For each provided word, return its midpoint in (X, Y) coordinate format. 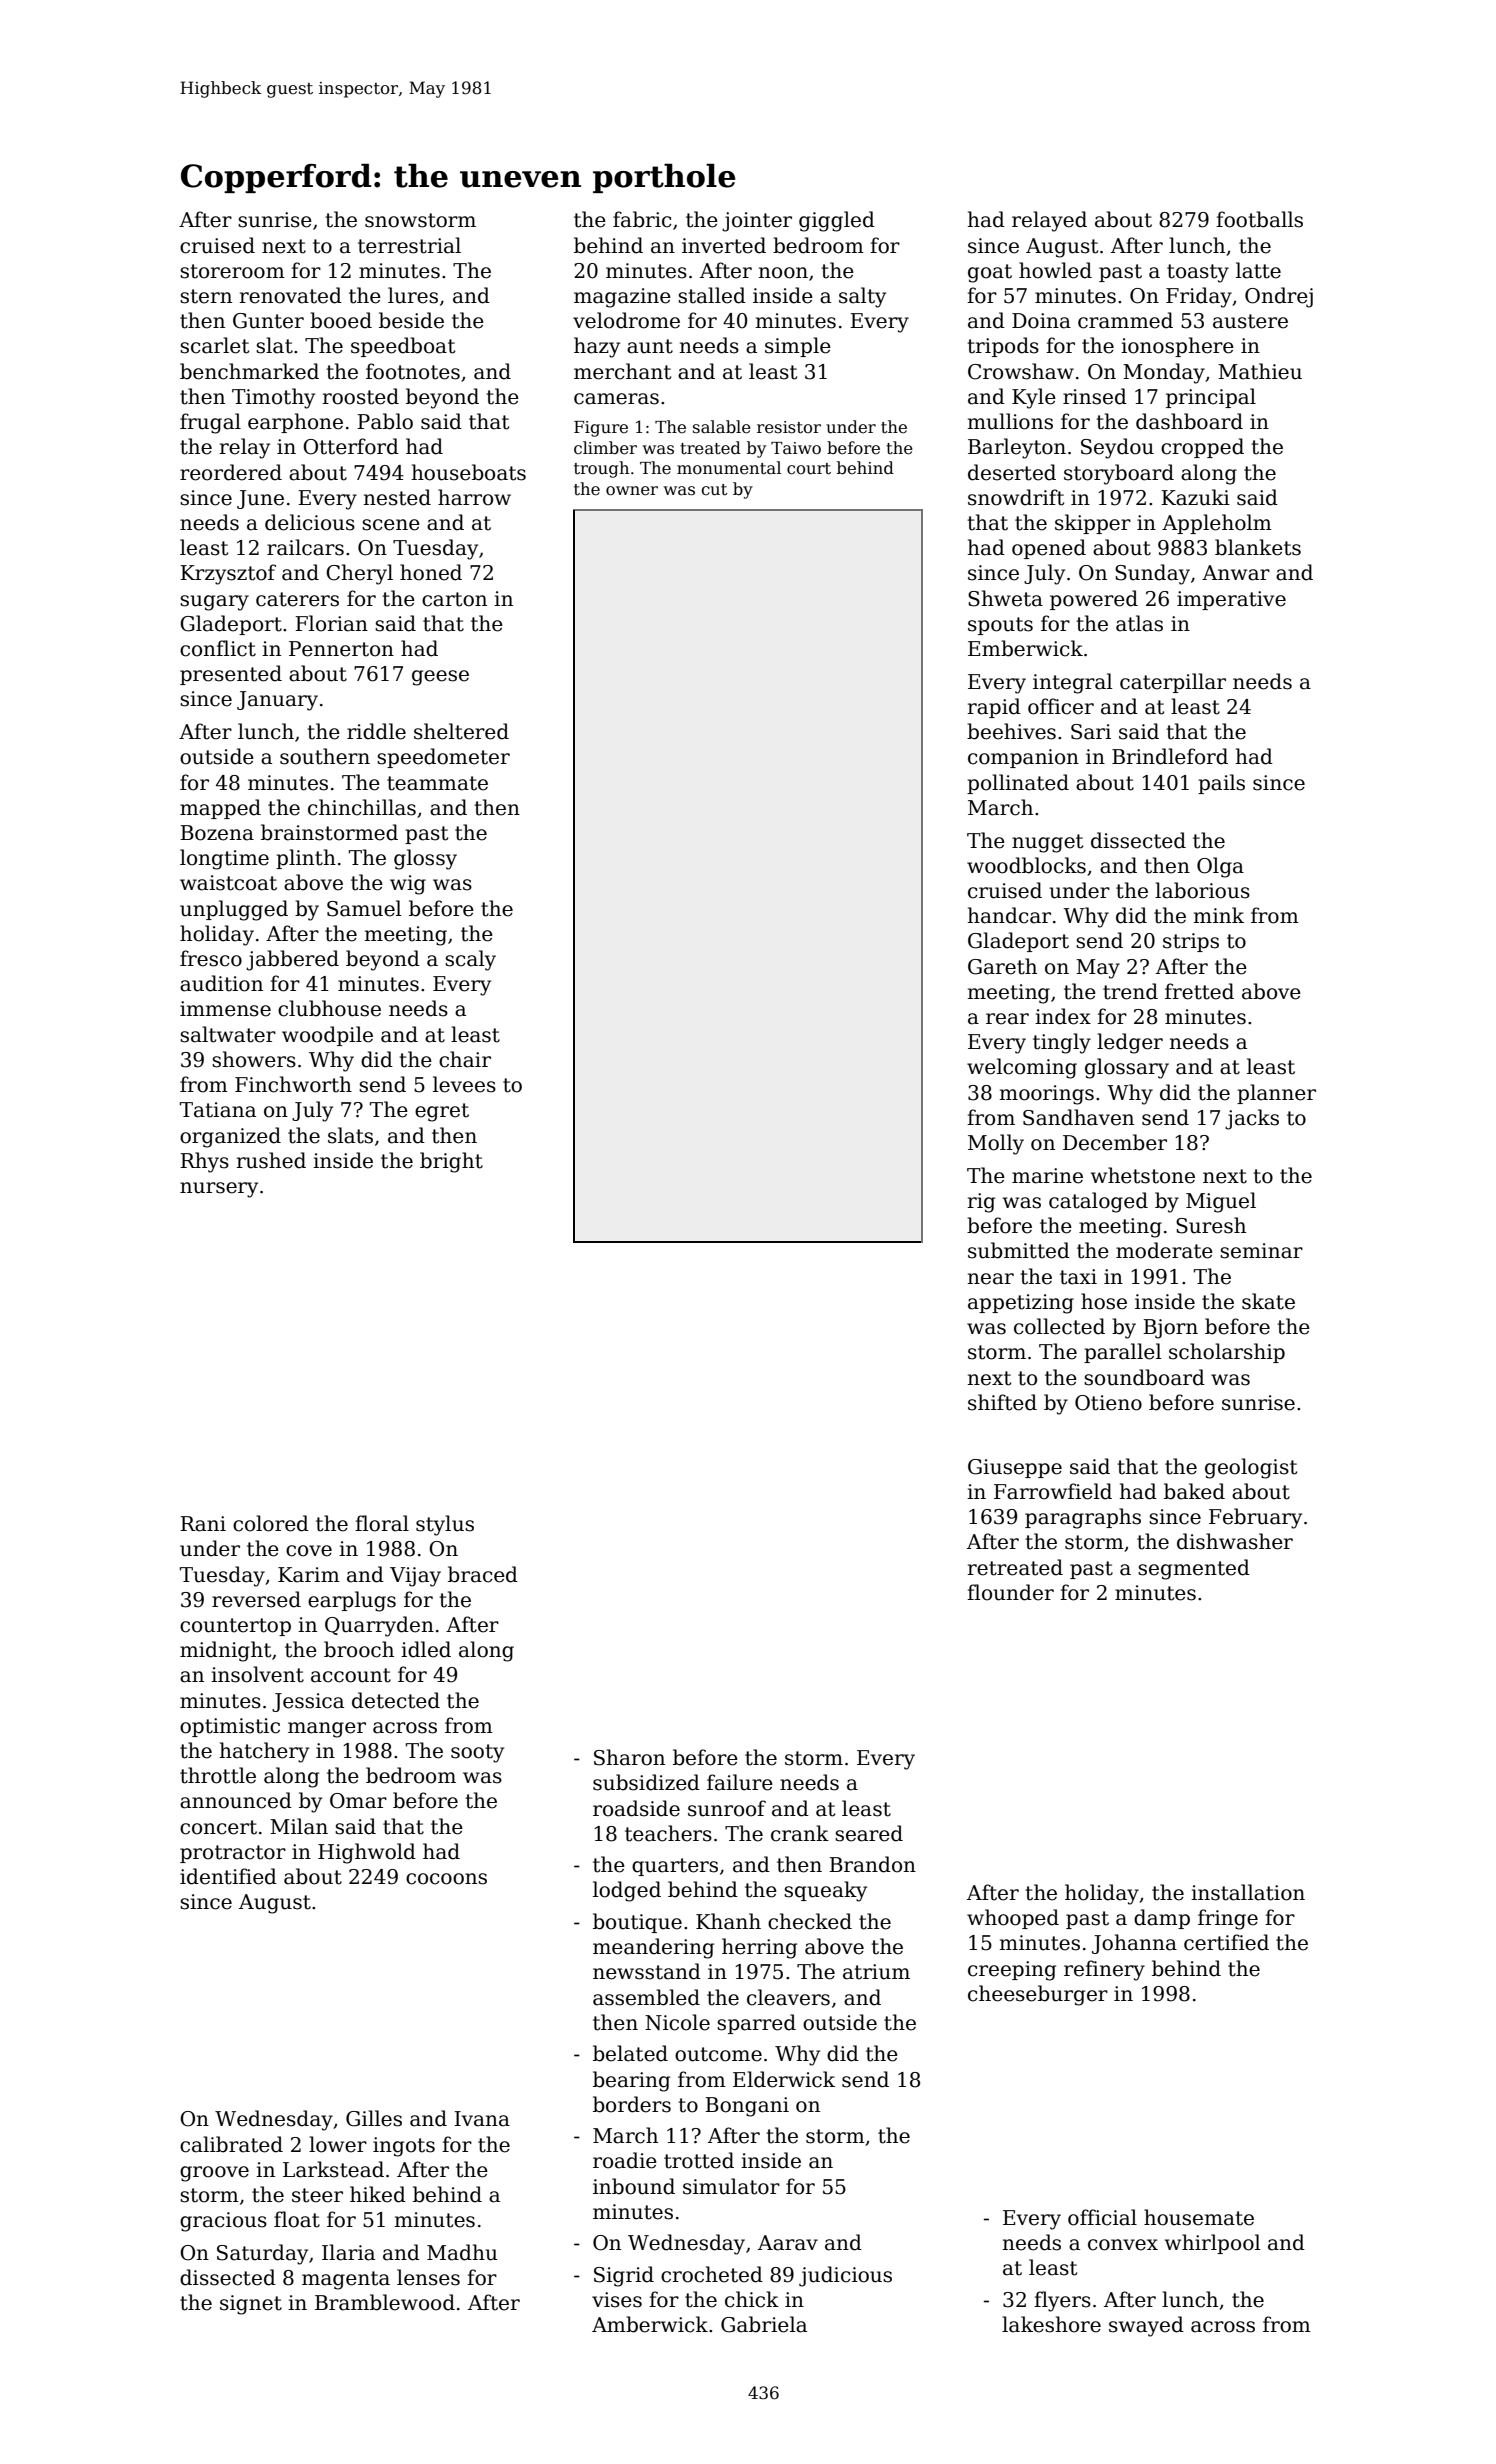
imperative (1231, 600)
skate (1268, 1301)
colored (271, 1523)
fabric (642, 219)
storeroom (232, 271)
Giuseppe (1015, 1468)
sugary (214, 603)
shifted (1002, 1402)
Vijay (415, 1577)
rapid (994, 708)
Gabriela (764, 2324)
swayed (1146, 2326)
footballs (1259, 219)
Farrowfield (1053, 1491)
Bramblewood (385, 2302)
